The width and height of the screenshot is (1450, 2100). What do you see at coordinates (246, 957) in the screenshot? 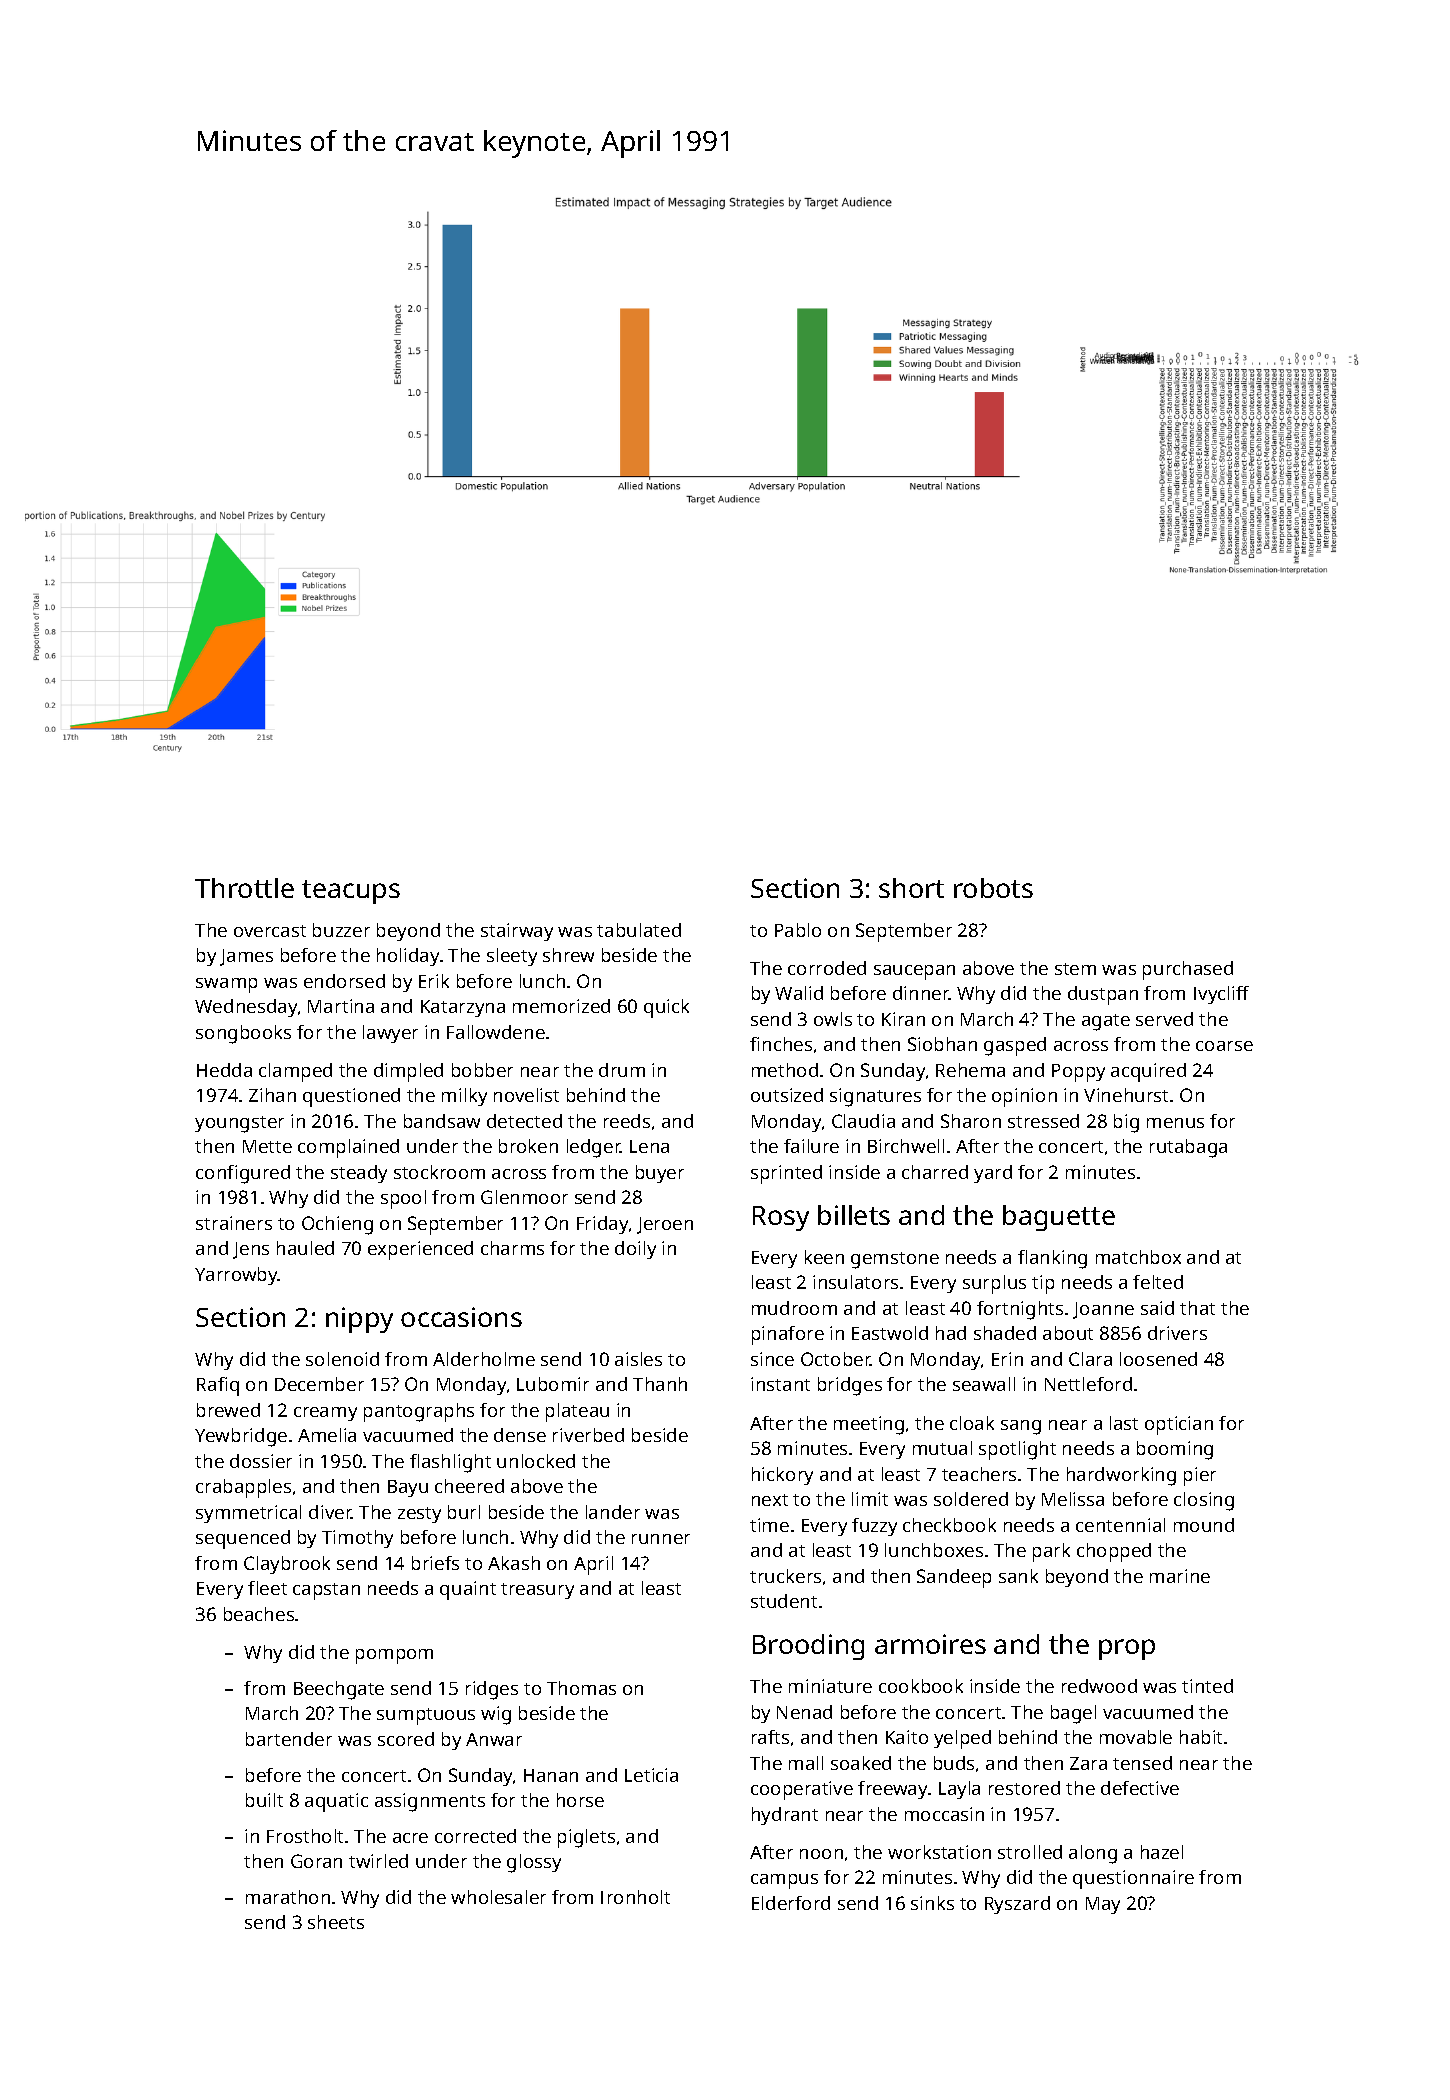
I see `James` at bounding box center [246, 957].
